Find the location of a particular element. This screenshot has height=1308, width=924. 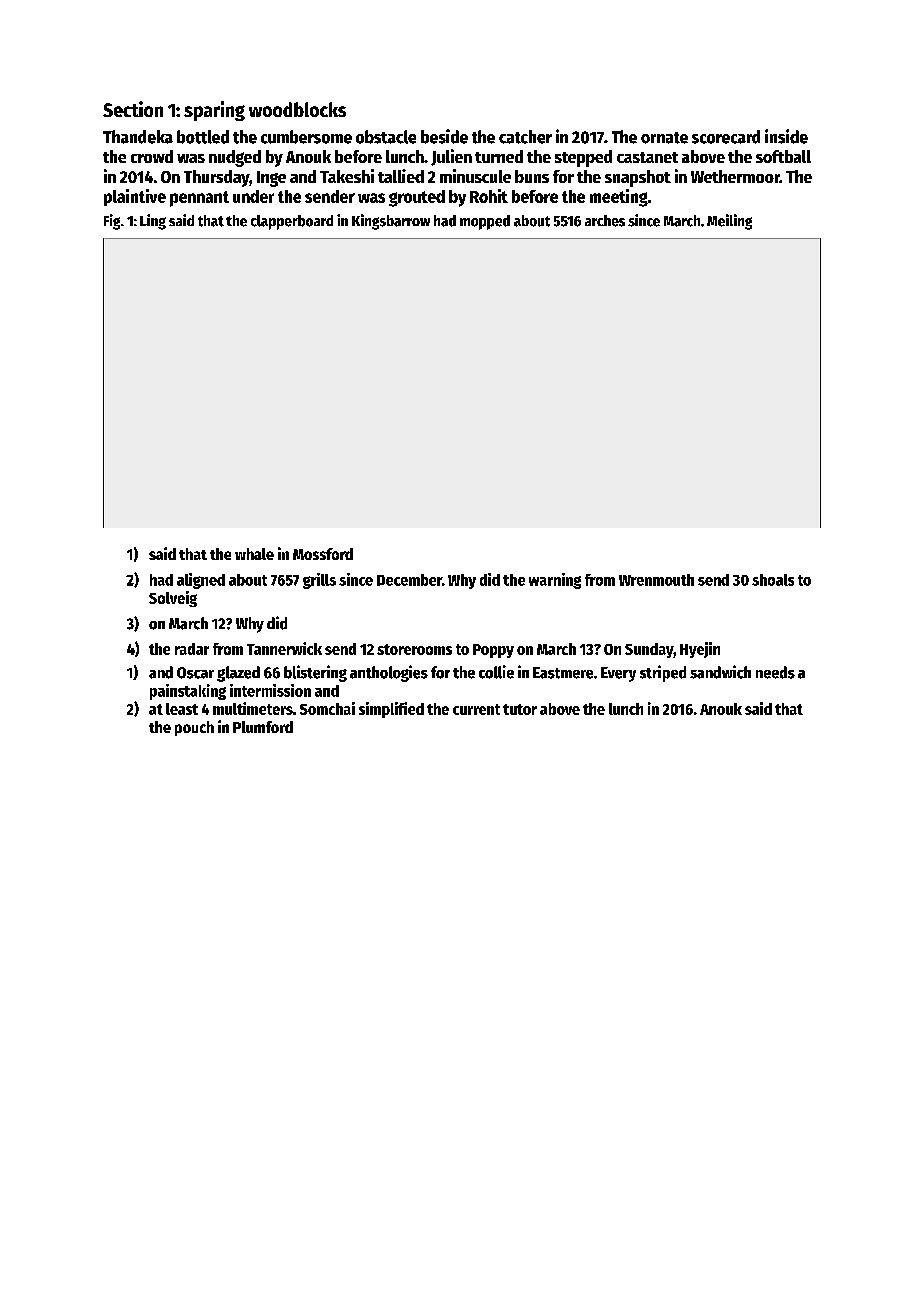

whale is located at coordinates (254, 554).
